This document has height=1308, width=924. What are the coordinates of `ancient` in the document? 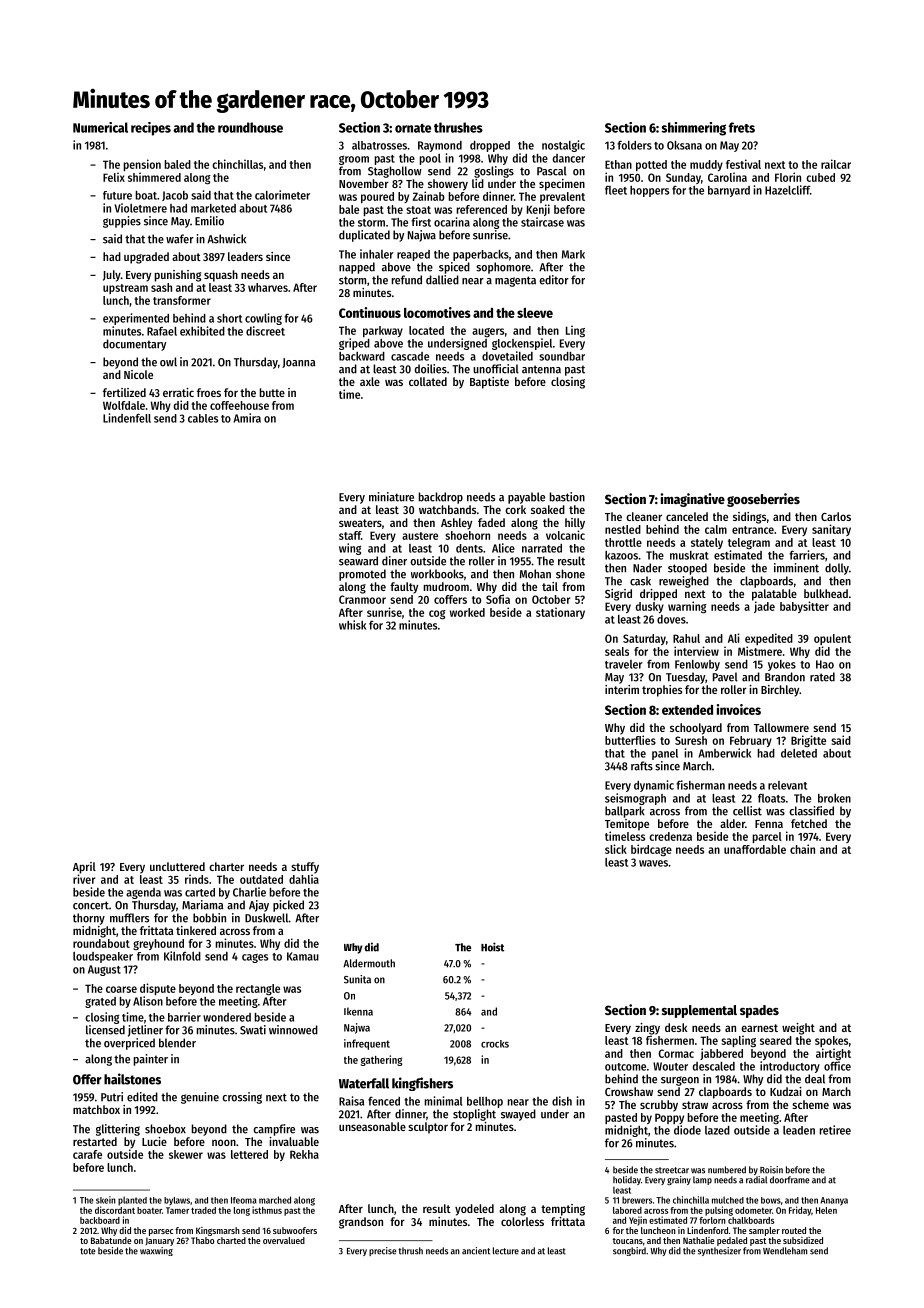 It's located at (476, 1251).
